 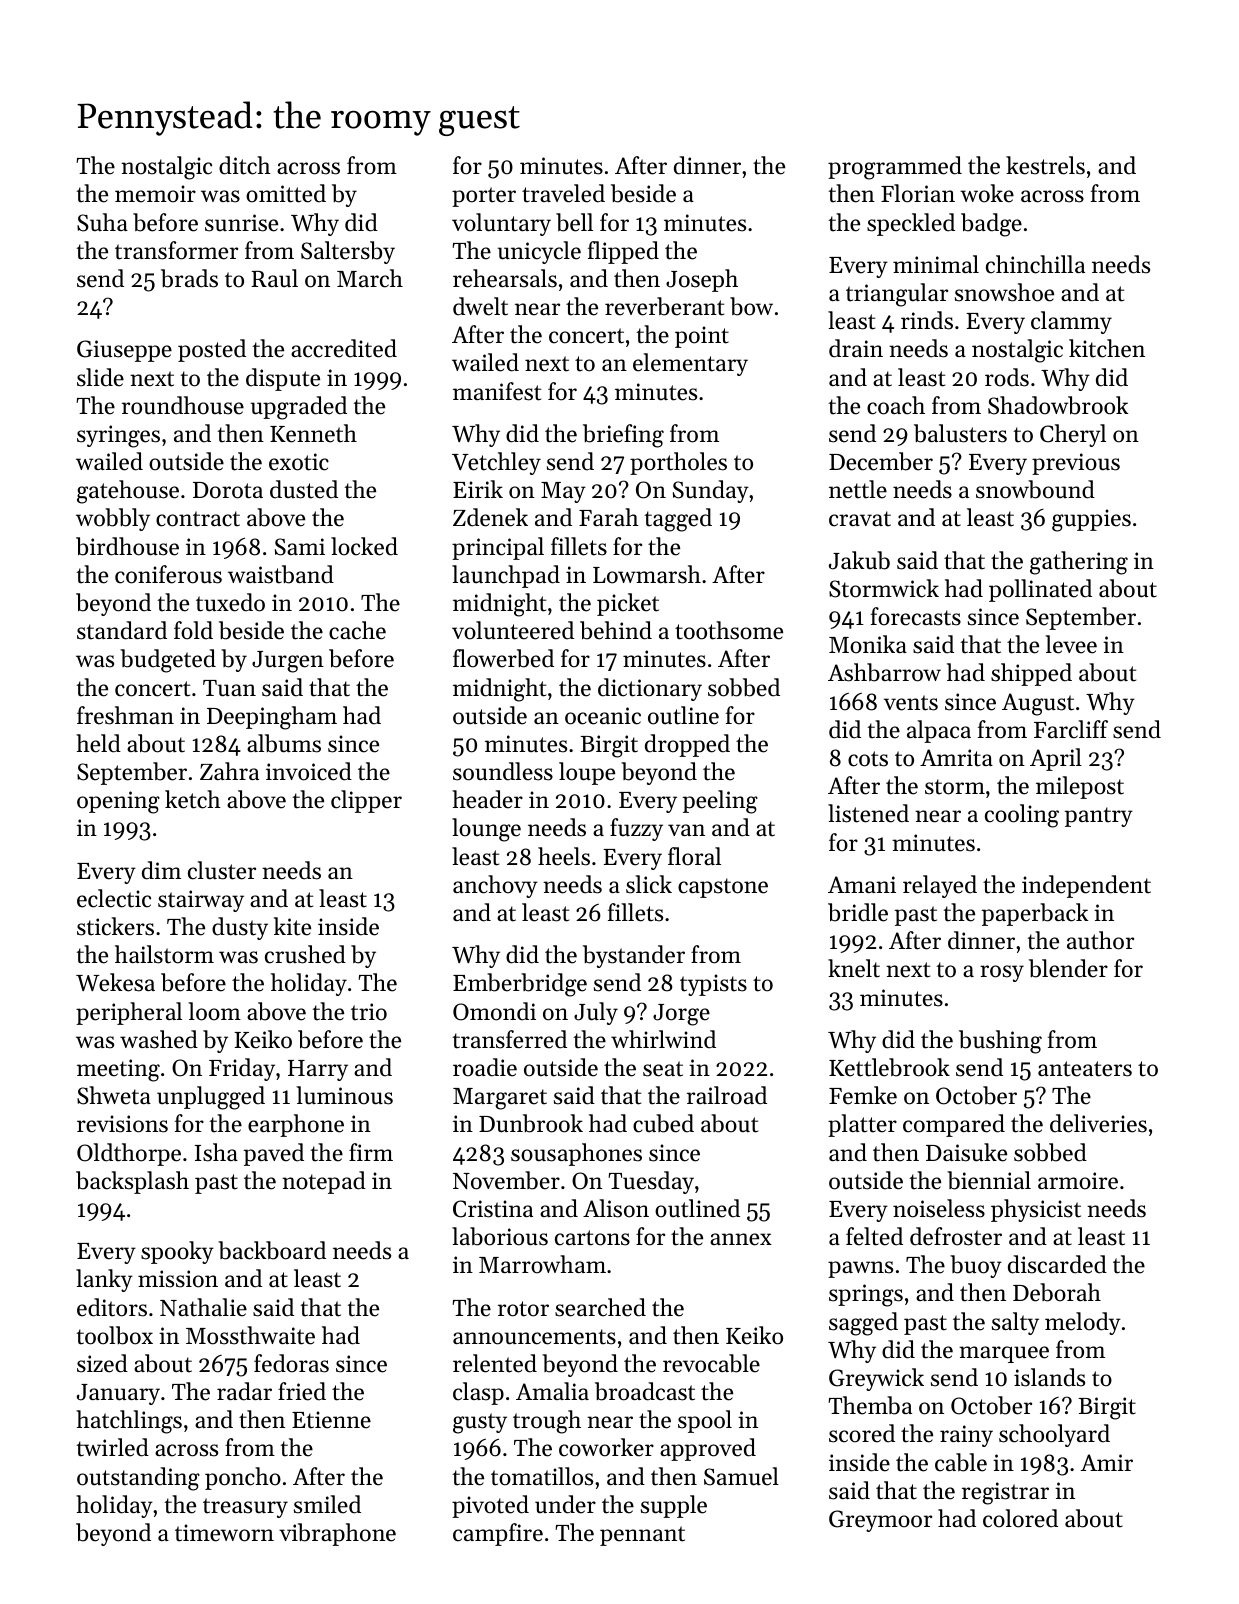 What do you see at coordinates (1045, 165) in the screenshot?
I see `kestrels` at bounding box center [1045, 165].
